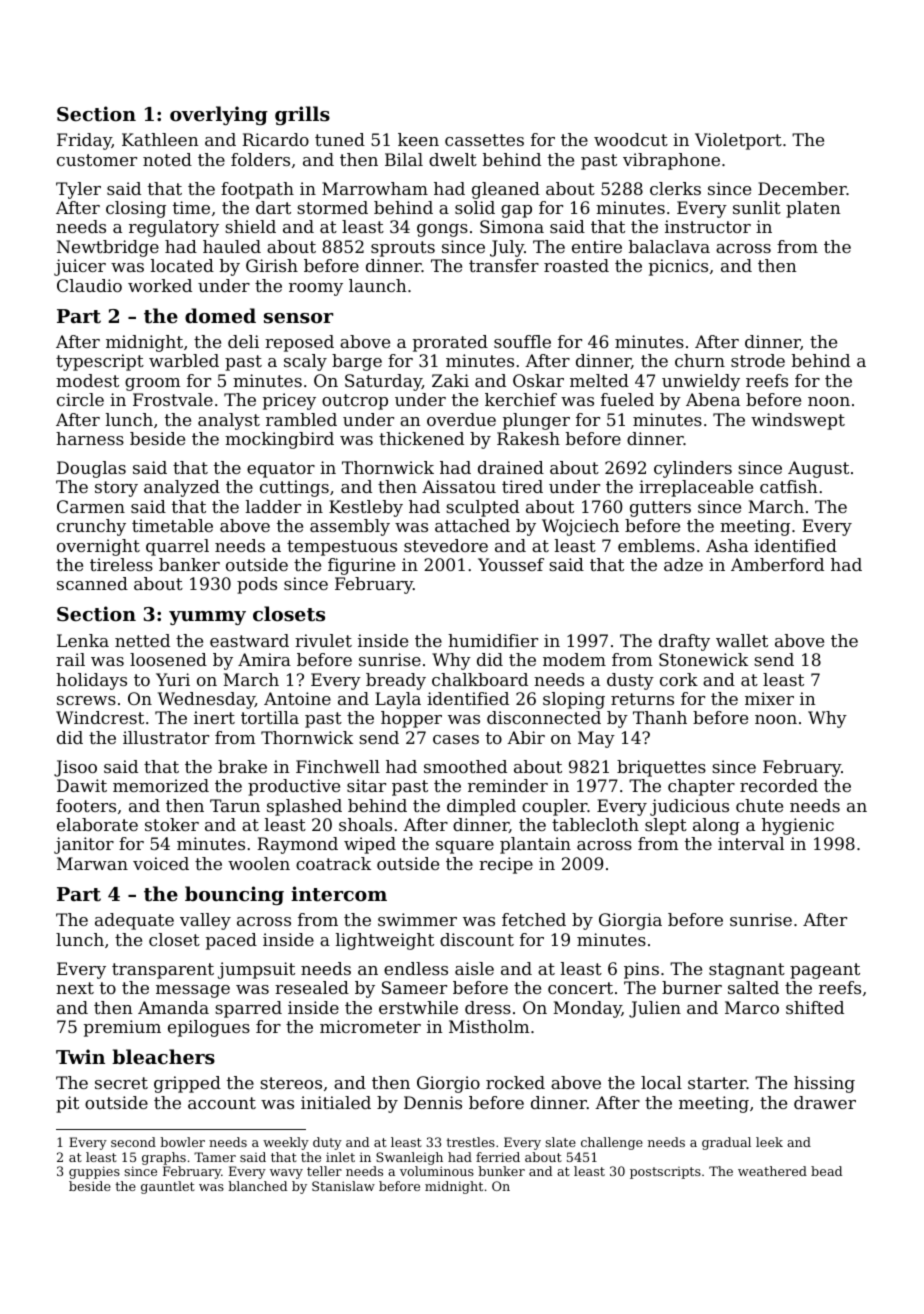 This document has width=924, height=1314. What do you see at coordinates (504, 265) in the document?
I see `transfer` at bounding box center [504, 265].
